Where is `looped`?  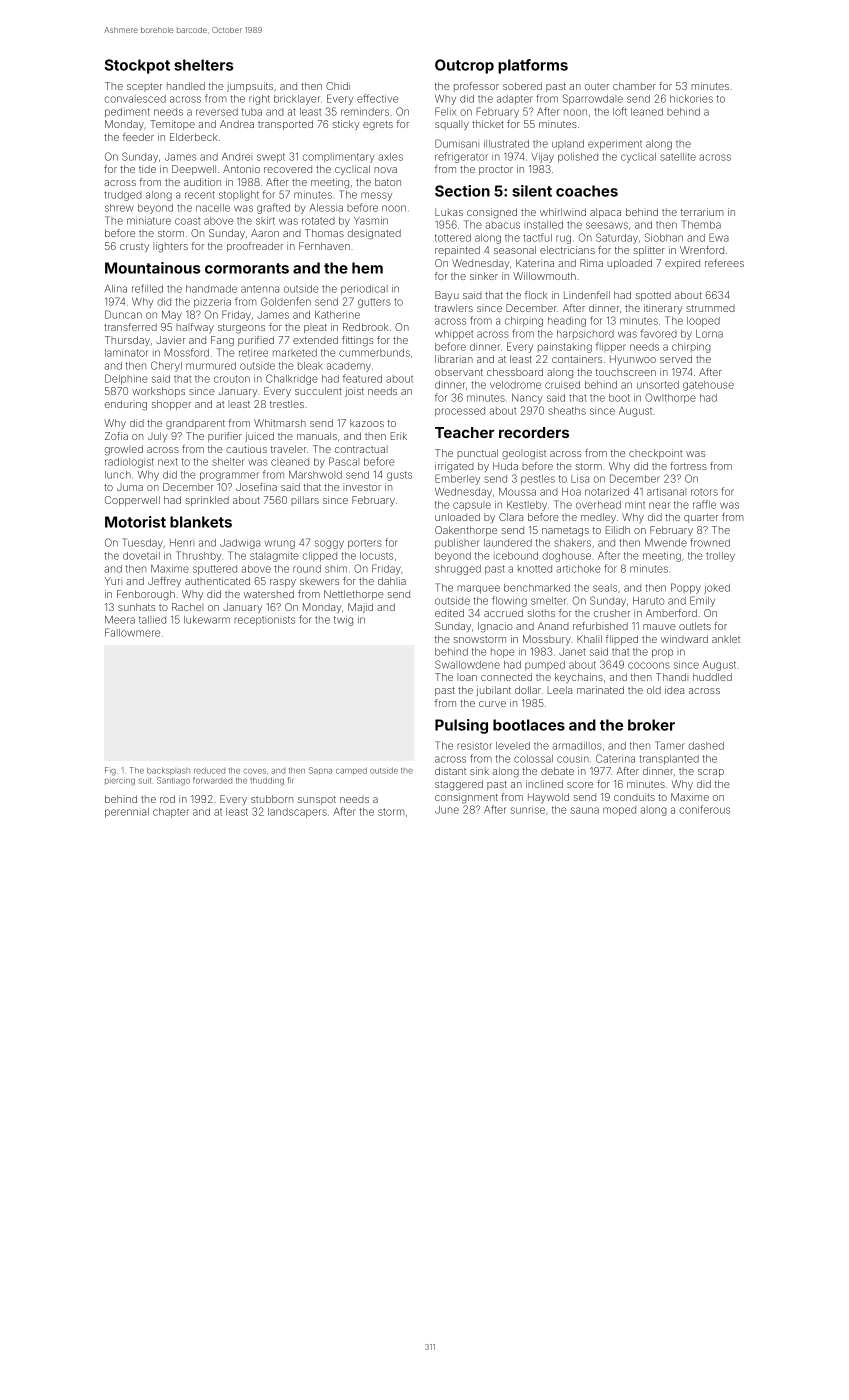 looped is located at coordinates (703, 322).
